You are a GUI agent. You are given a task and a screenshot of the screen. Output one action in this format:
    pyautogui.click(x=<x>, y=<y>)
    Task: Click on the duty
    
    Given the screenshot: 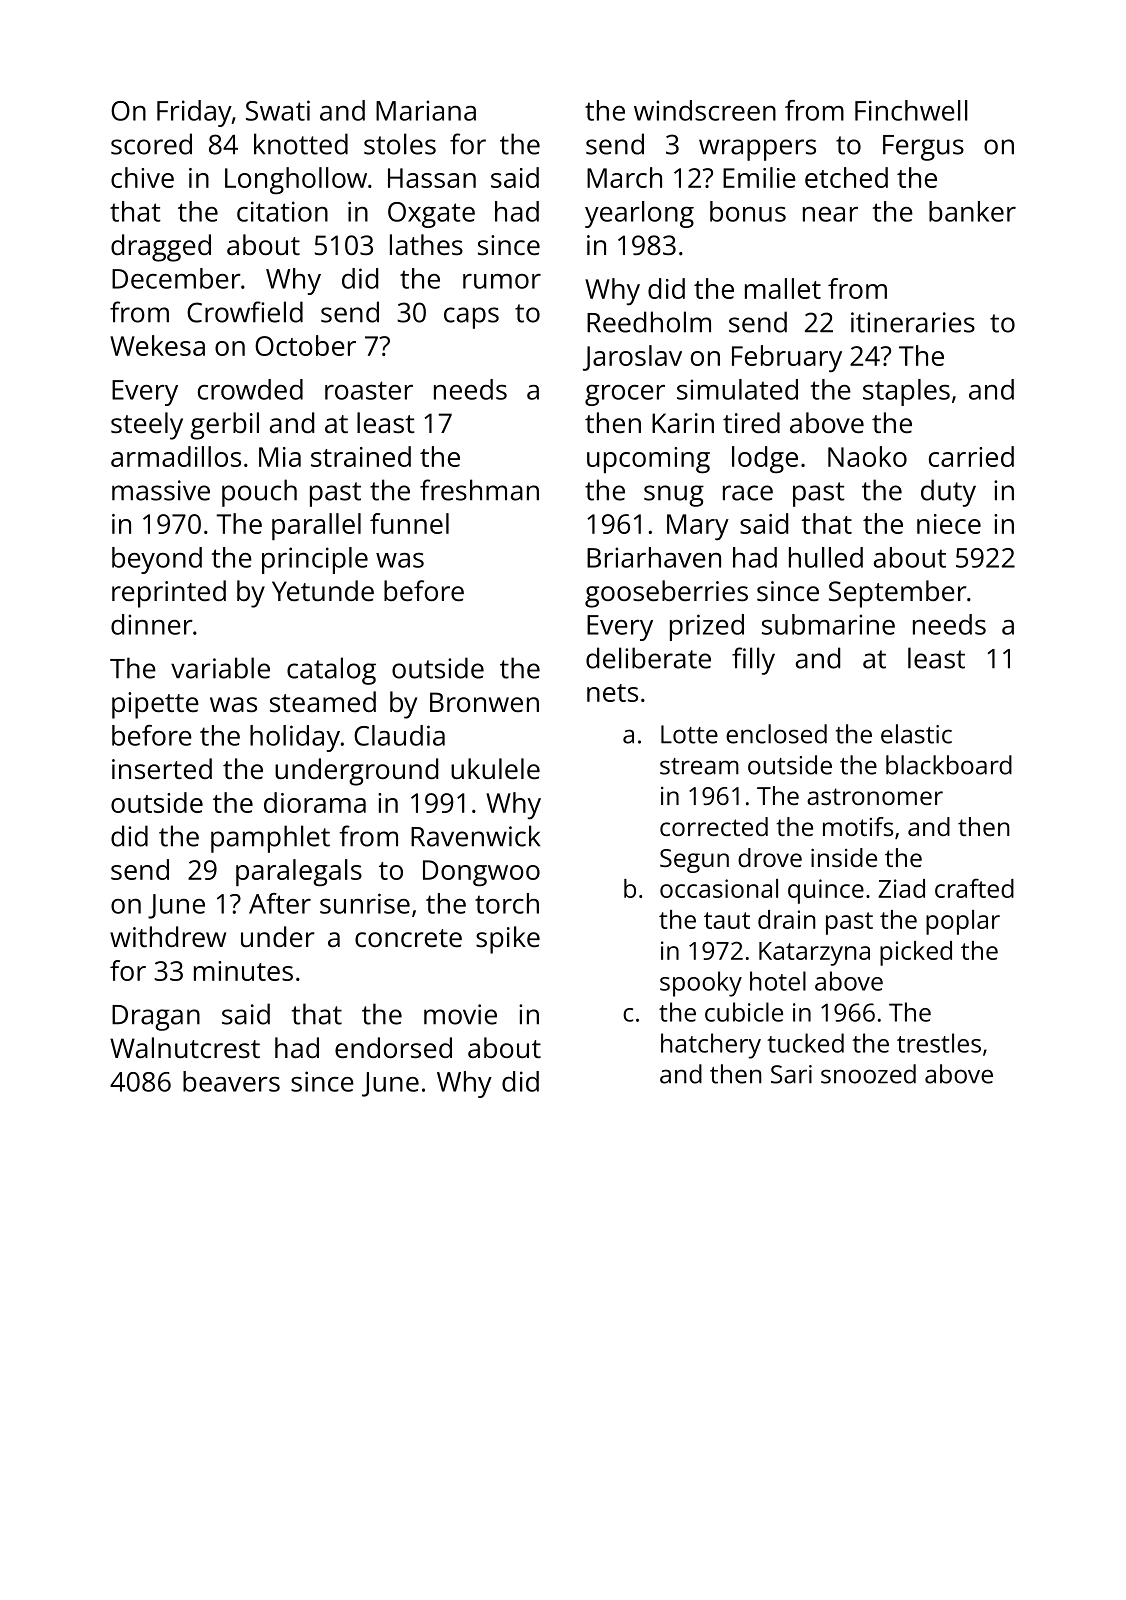 What is the action you would take?
    pyautogui.click(x=948, y=493)
